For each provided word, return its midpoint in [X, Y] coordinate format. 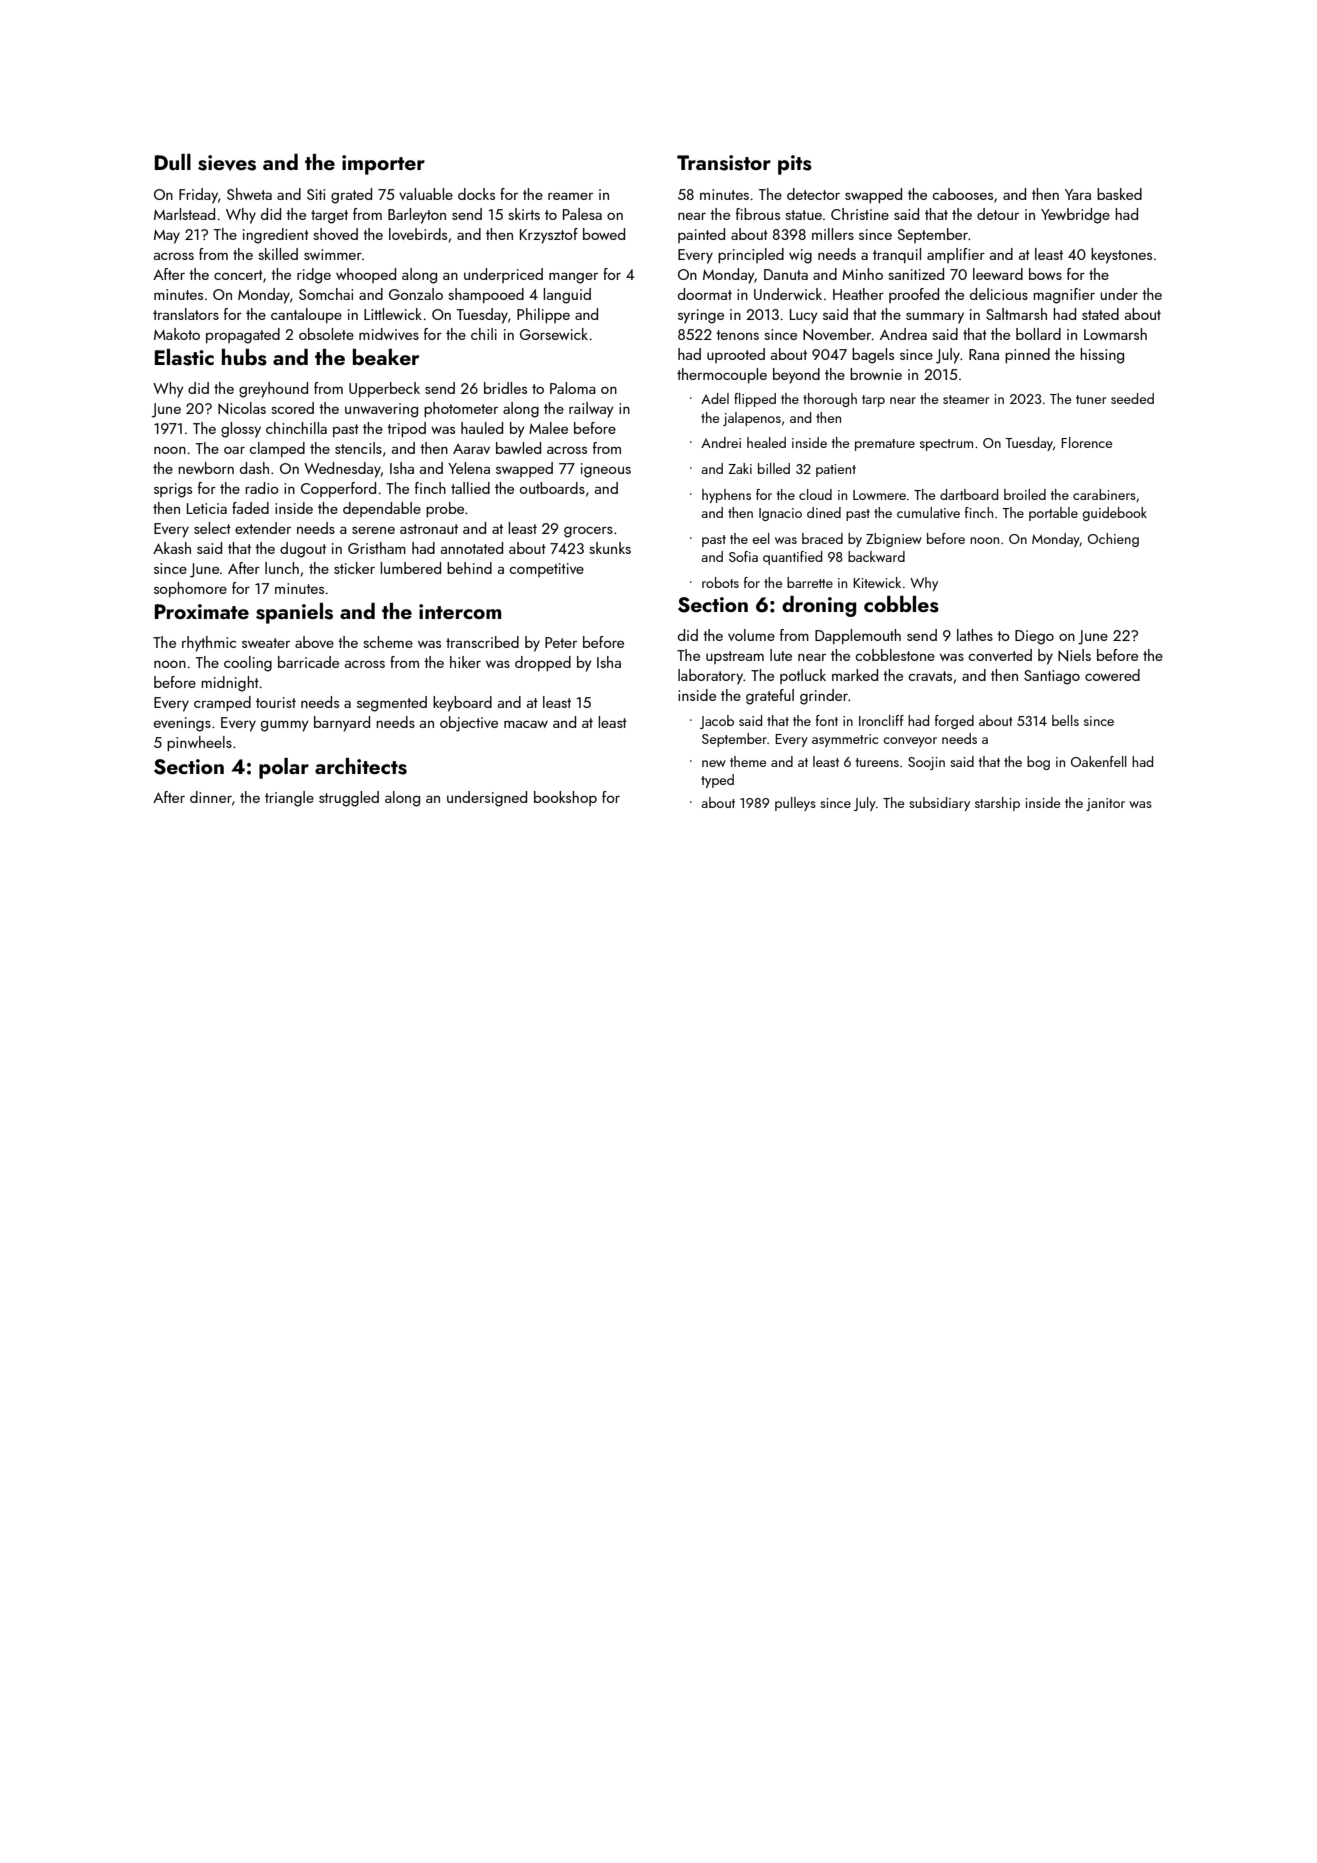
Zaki [740, 468]
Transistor [724, 163]
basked [1119, 194]
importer [383, 165]
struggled [349, 799]
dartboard [969, 494]
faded [250, 508]
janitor [1105, 804]
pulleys [795, 804]
